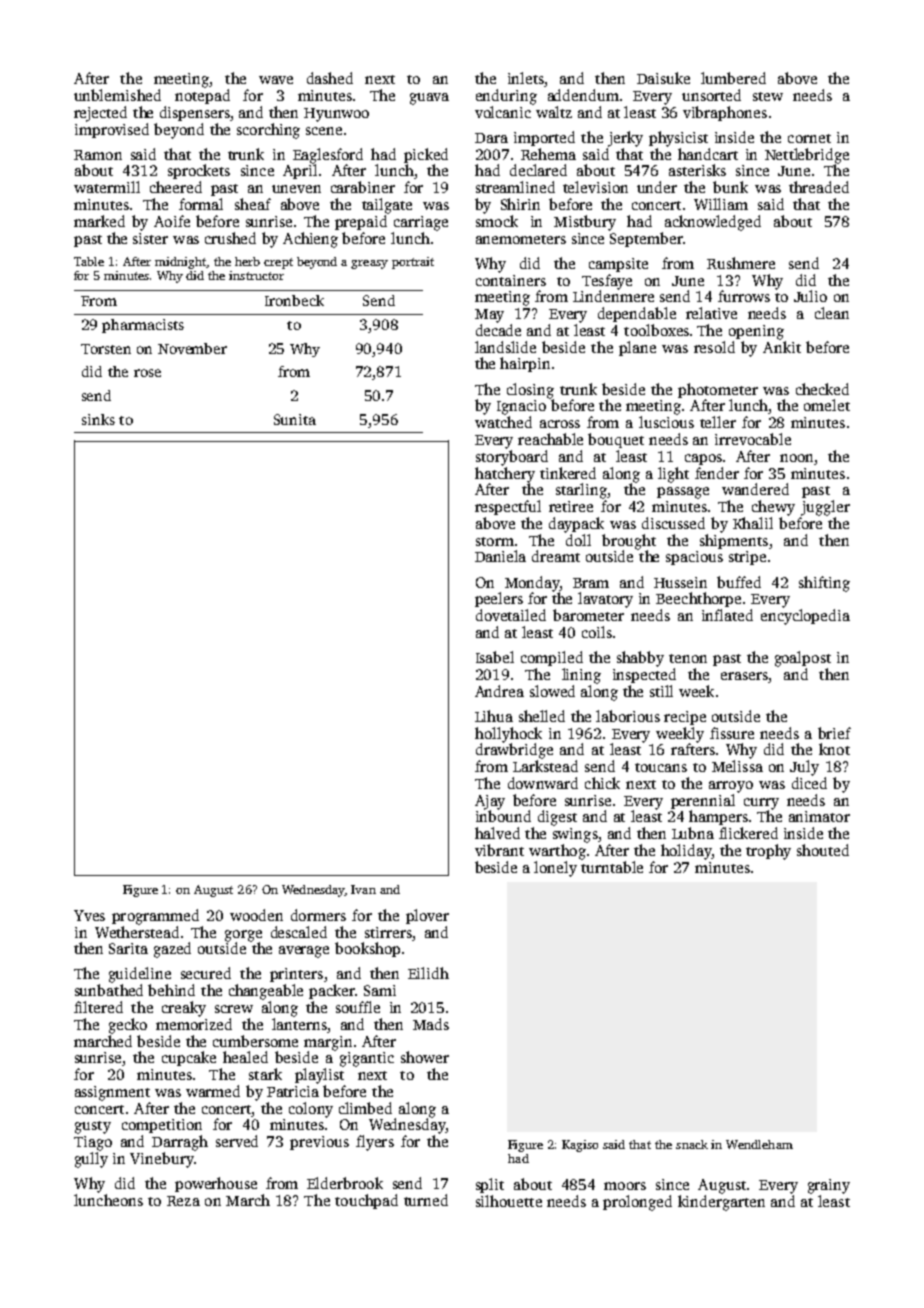 The image size is (924, 1308). I want to click on Mads, so click(431, 1024).
